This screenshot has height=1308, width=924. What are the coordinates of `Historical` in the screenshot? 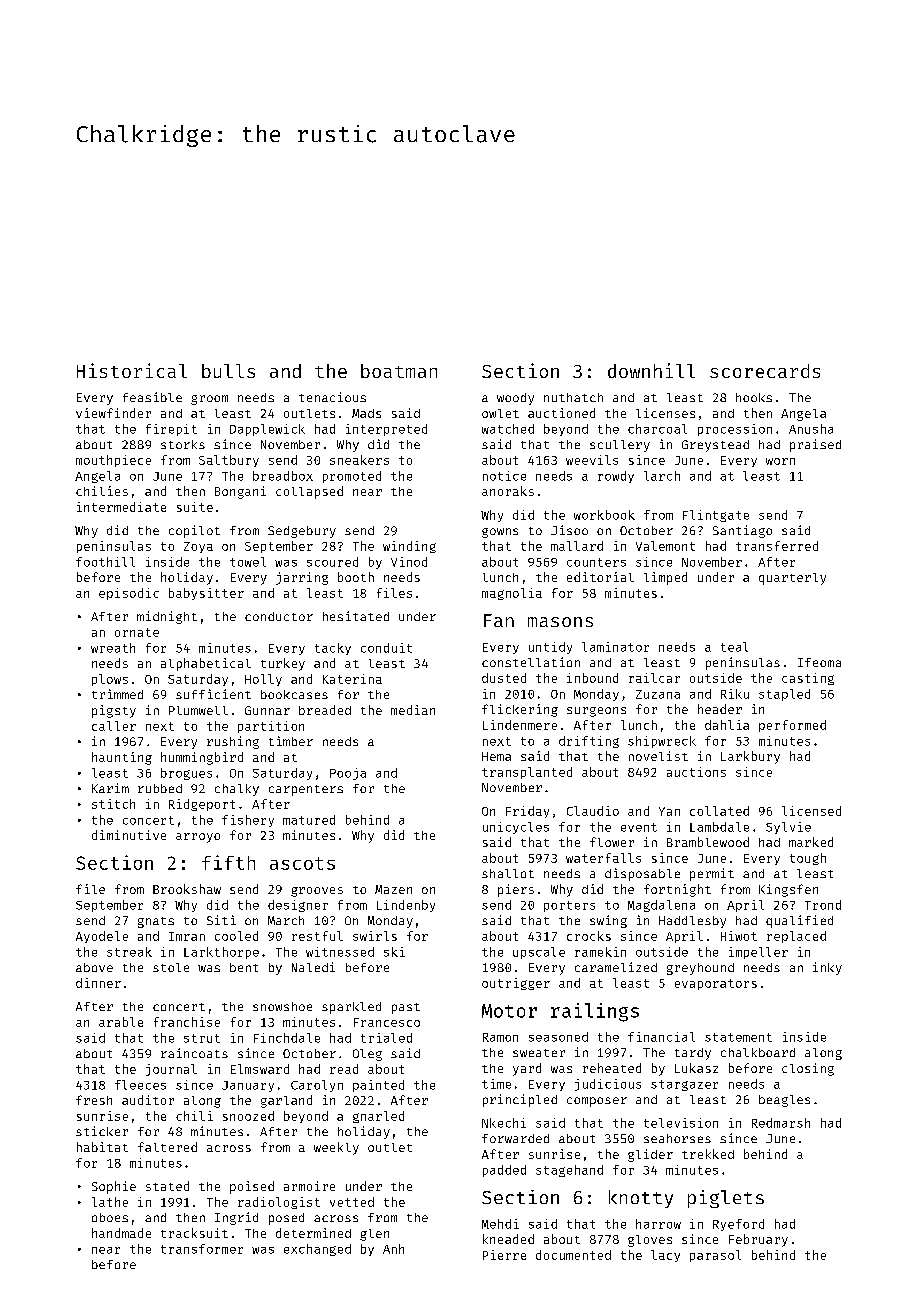 It's located at (132, 370).
